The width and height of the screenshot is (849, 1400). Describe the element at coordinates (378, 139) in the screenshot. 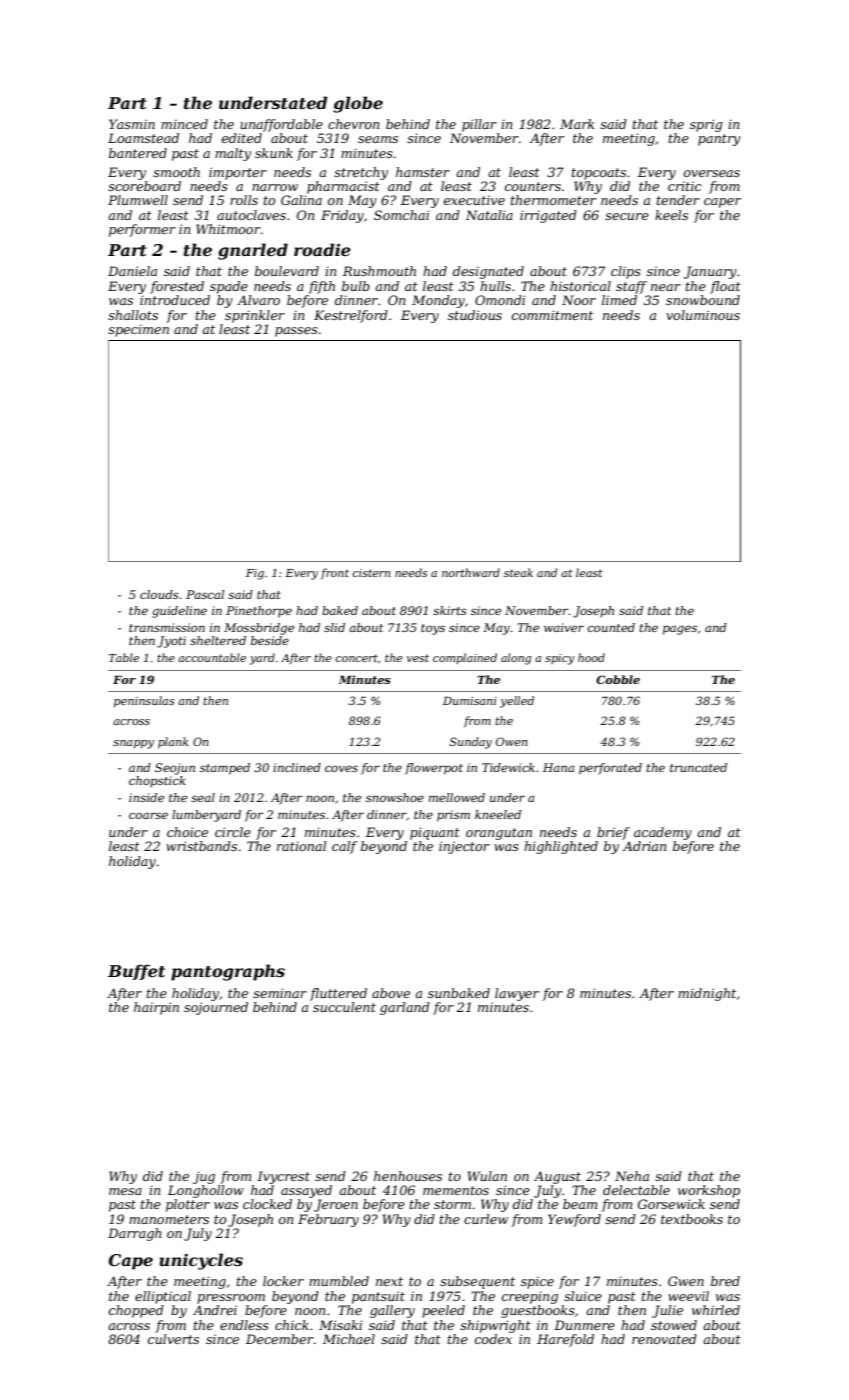

I see `seams` at that location.
